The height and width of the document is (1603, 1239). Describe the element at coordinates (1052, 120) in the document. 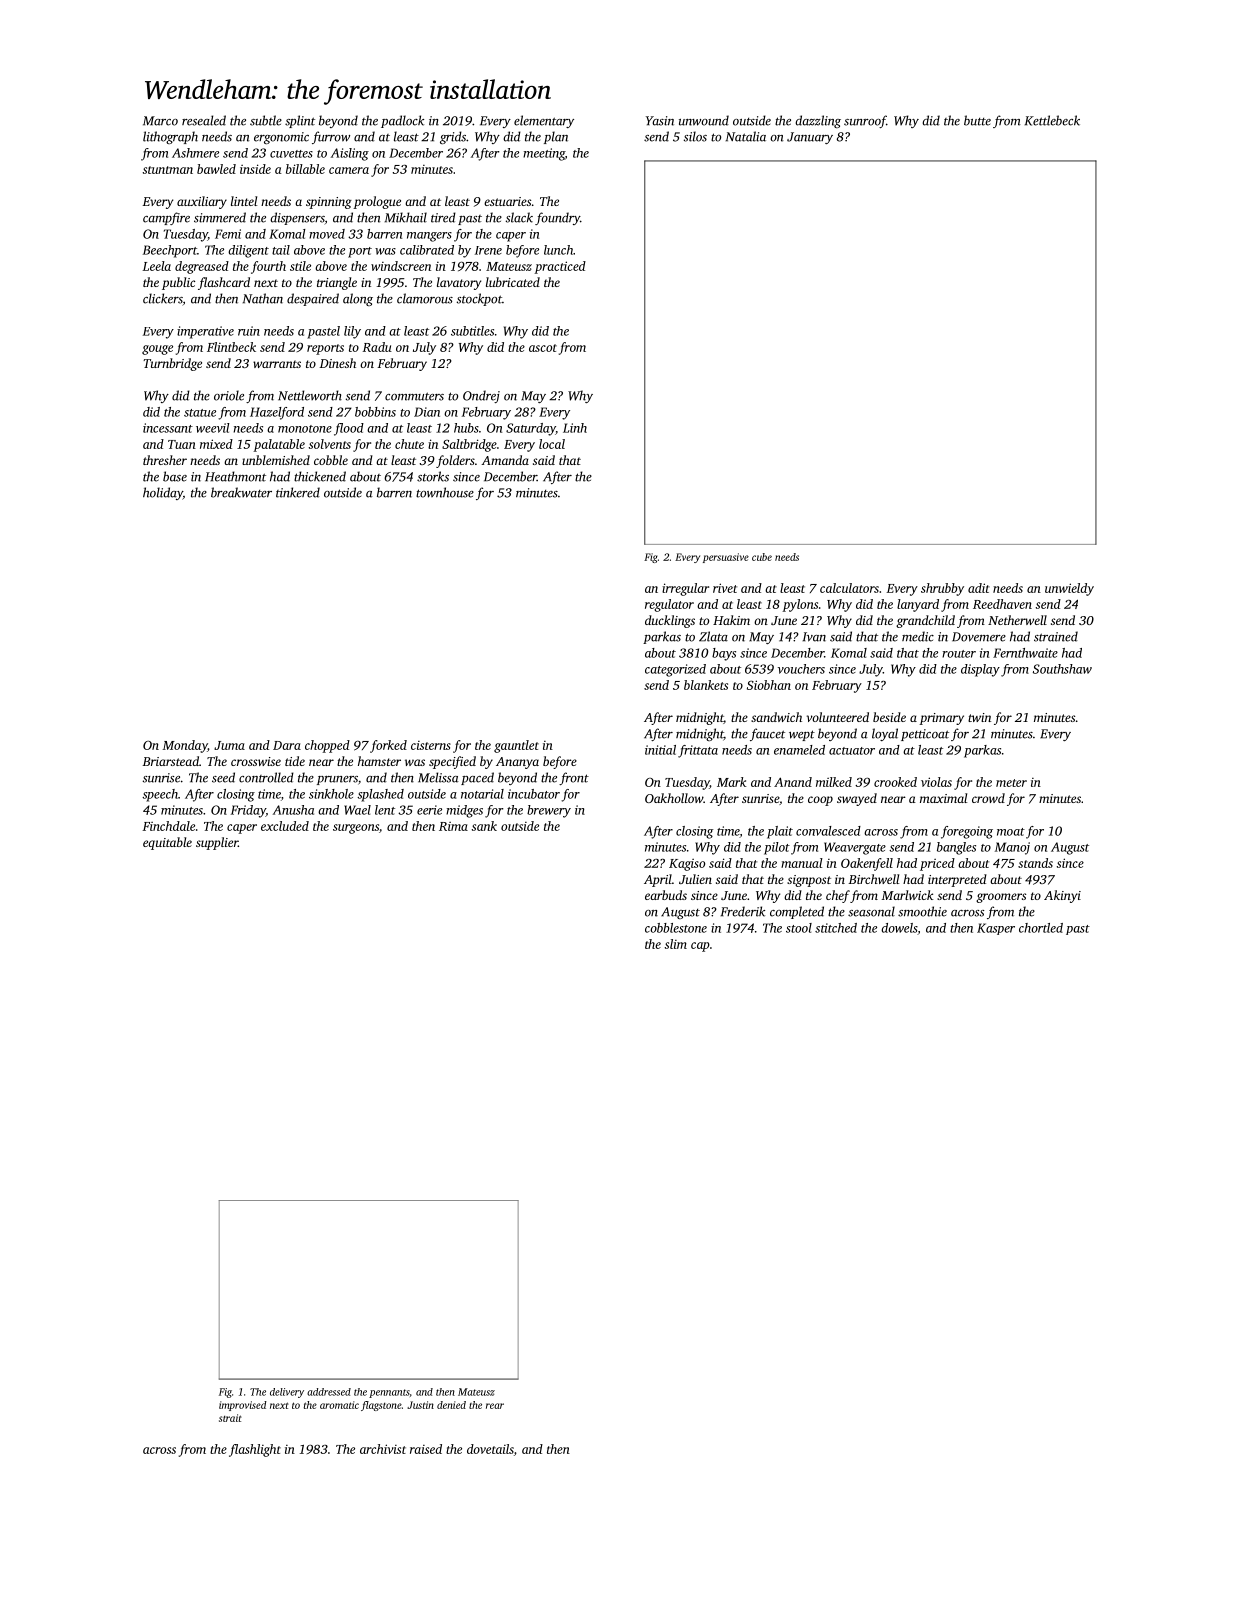

I see `Kettlebeck` at that location.
